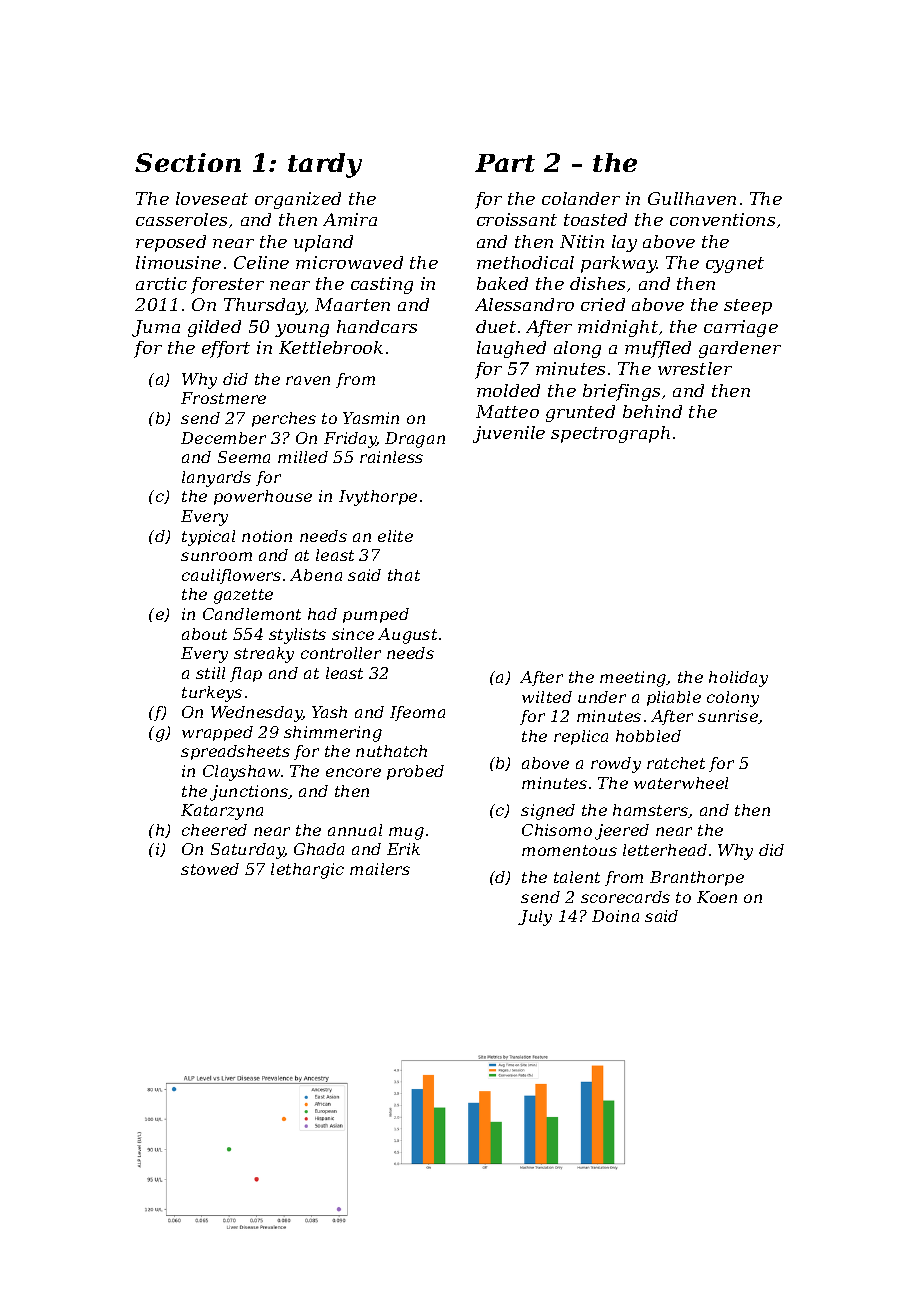 Image resolution: width=924 pixels, height=1311 pixels. Describe the element at coordinates (581, 737) in the document. I see `replica` at that location.
